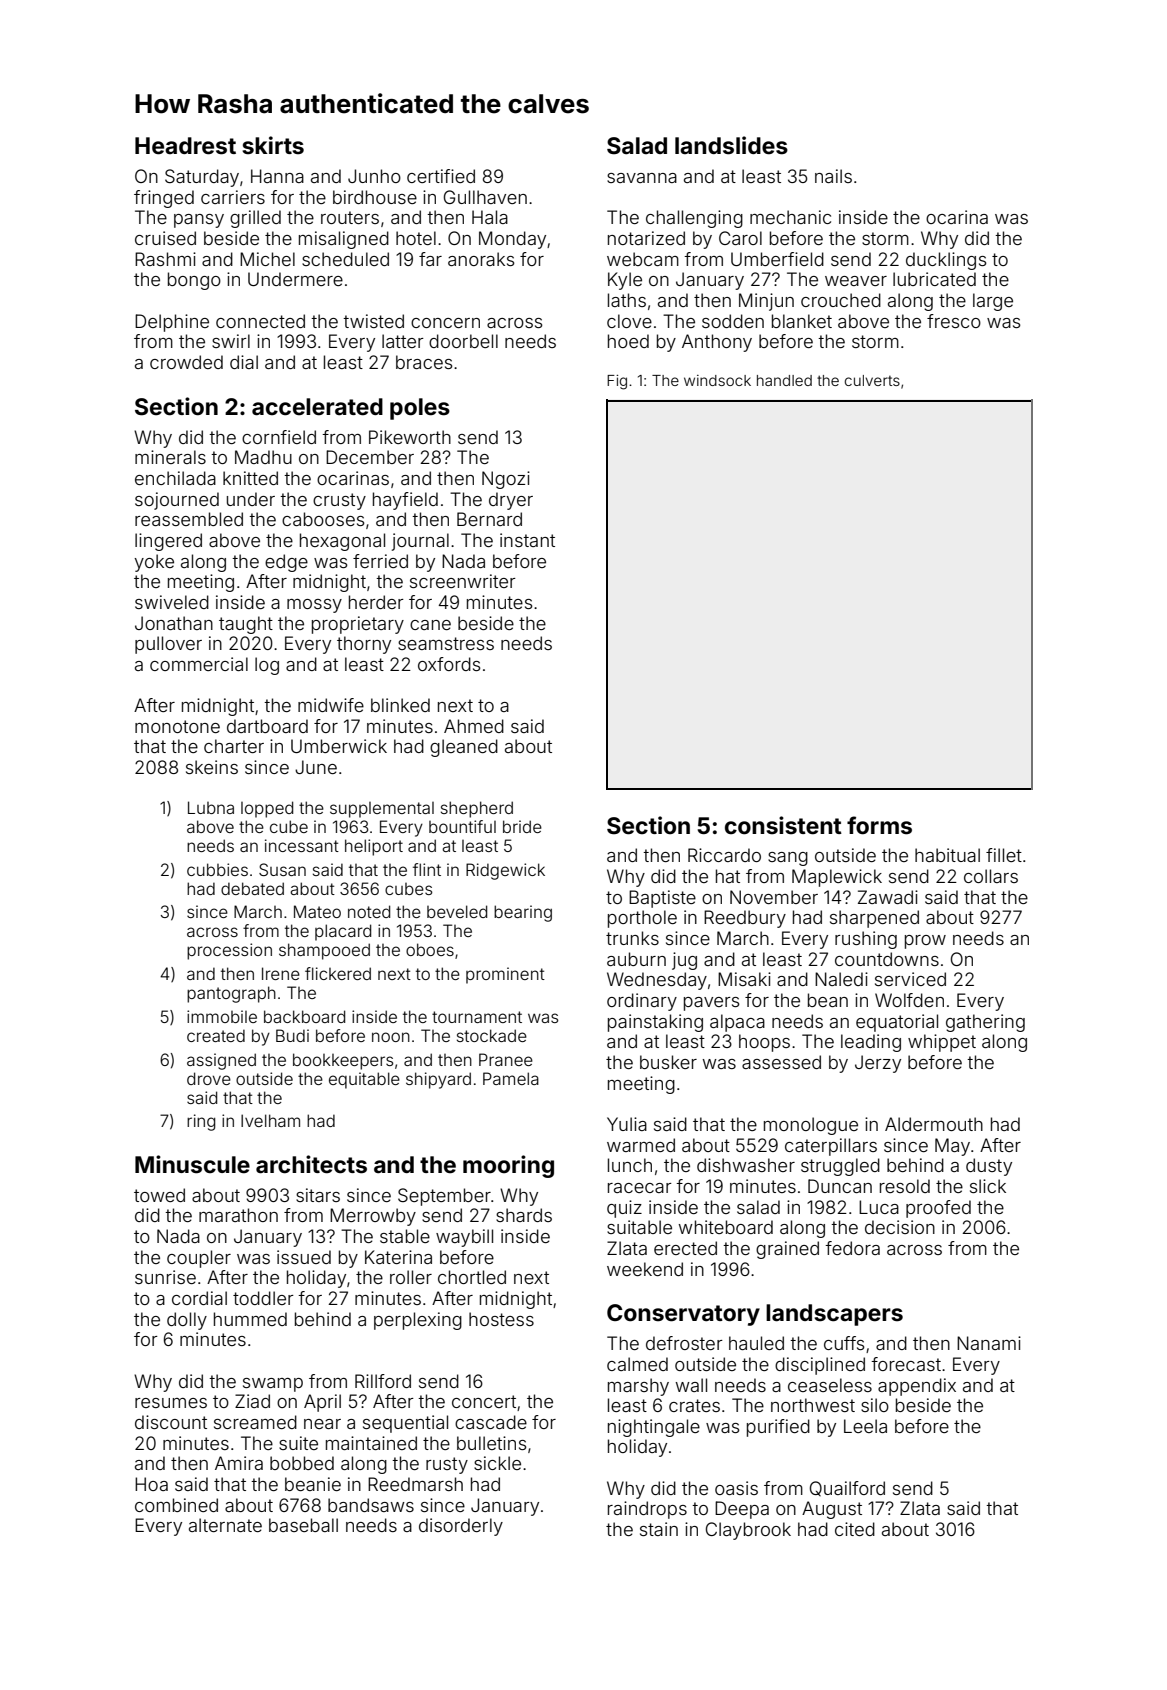 This document has width=1167, height=1690. What do you see at coordinates (505, 871) in the document?
I see `Ridgewick` at bounding box center [505, 871].
